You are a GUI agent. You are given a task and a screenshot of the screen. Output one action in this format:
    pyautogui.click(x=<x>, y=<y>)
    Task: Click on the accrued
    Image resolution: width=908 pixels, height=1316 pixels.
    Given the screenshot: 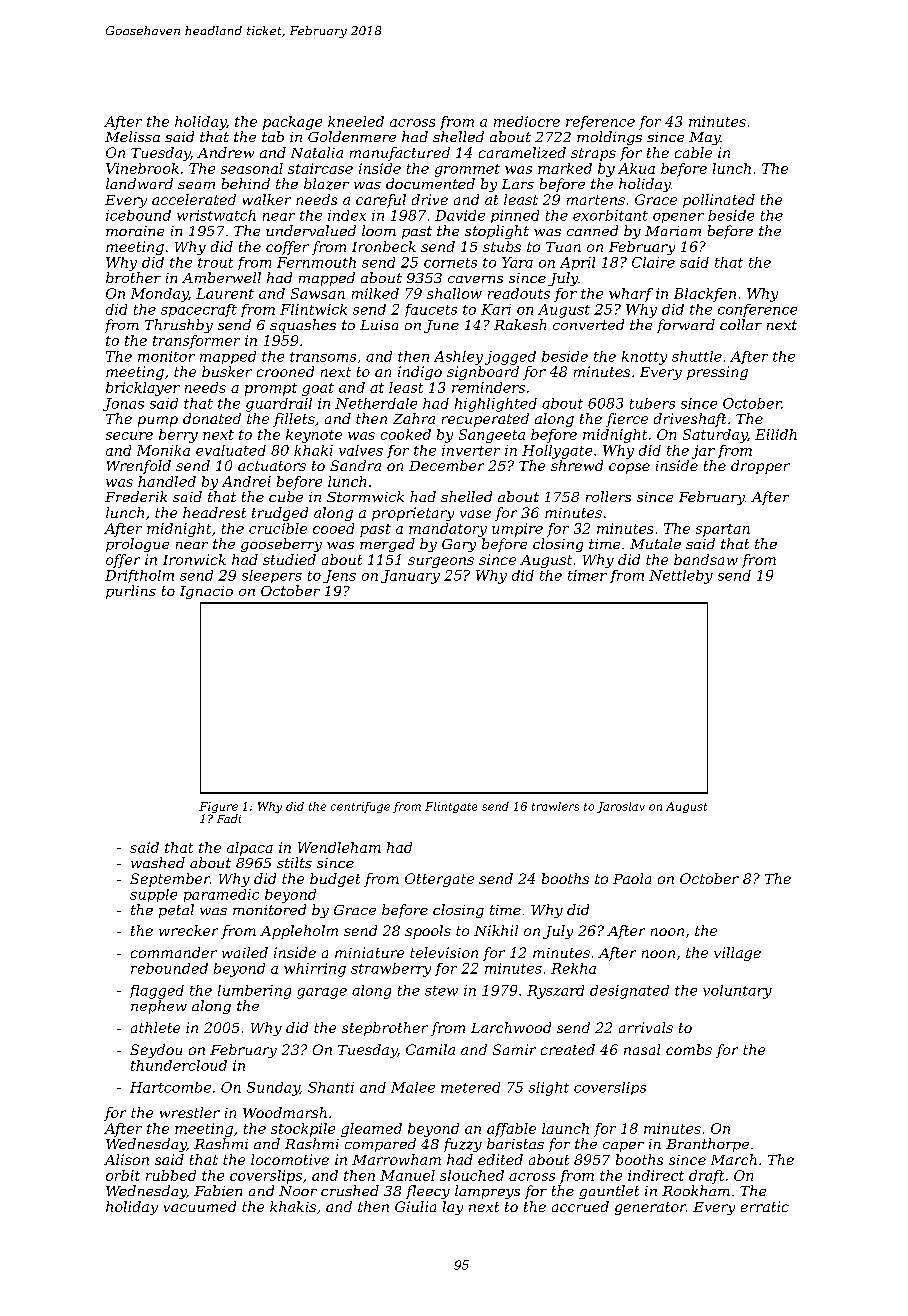 What is the action you would take?
    pyautogui.click(x=580, y=1206)
